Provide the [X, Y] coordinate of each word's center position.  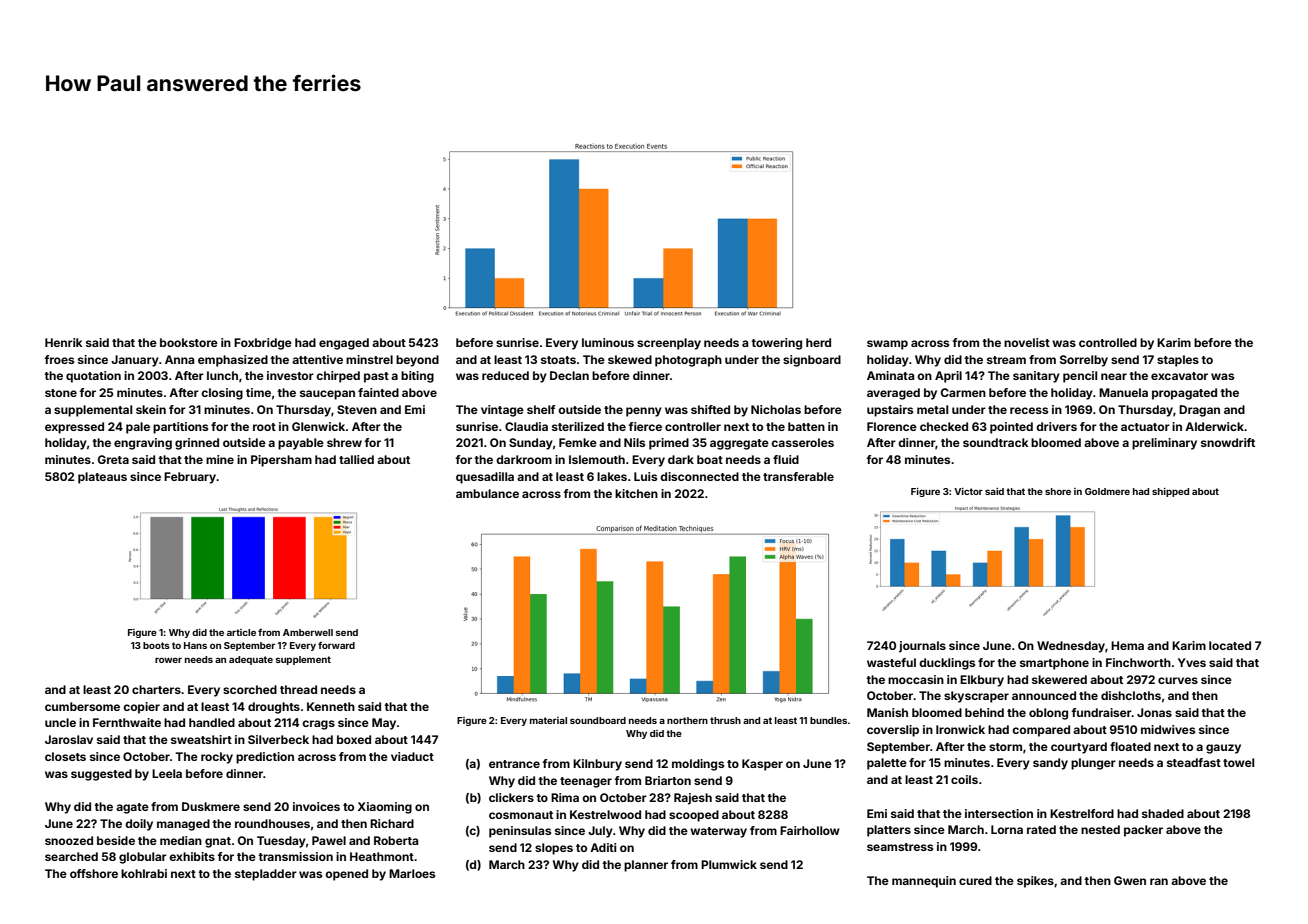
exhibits [192, 856]
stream [1006, 360]
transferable [798, 476]
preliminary [1164, 444]
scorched [250, 689]
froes [59, 359]
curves [1178, 680]
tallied [356, 459]
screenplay [669, 344]
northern [687, 720]
